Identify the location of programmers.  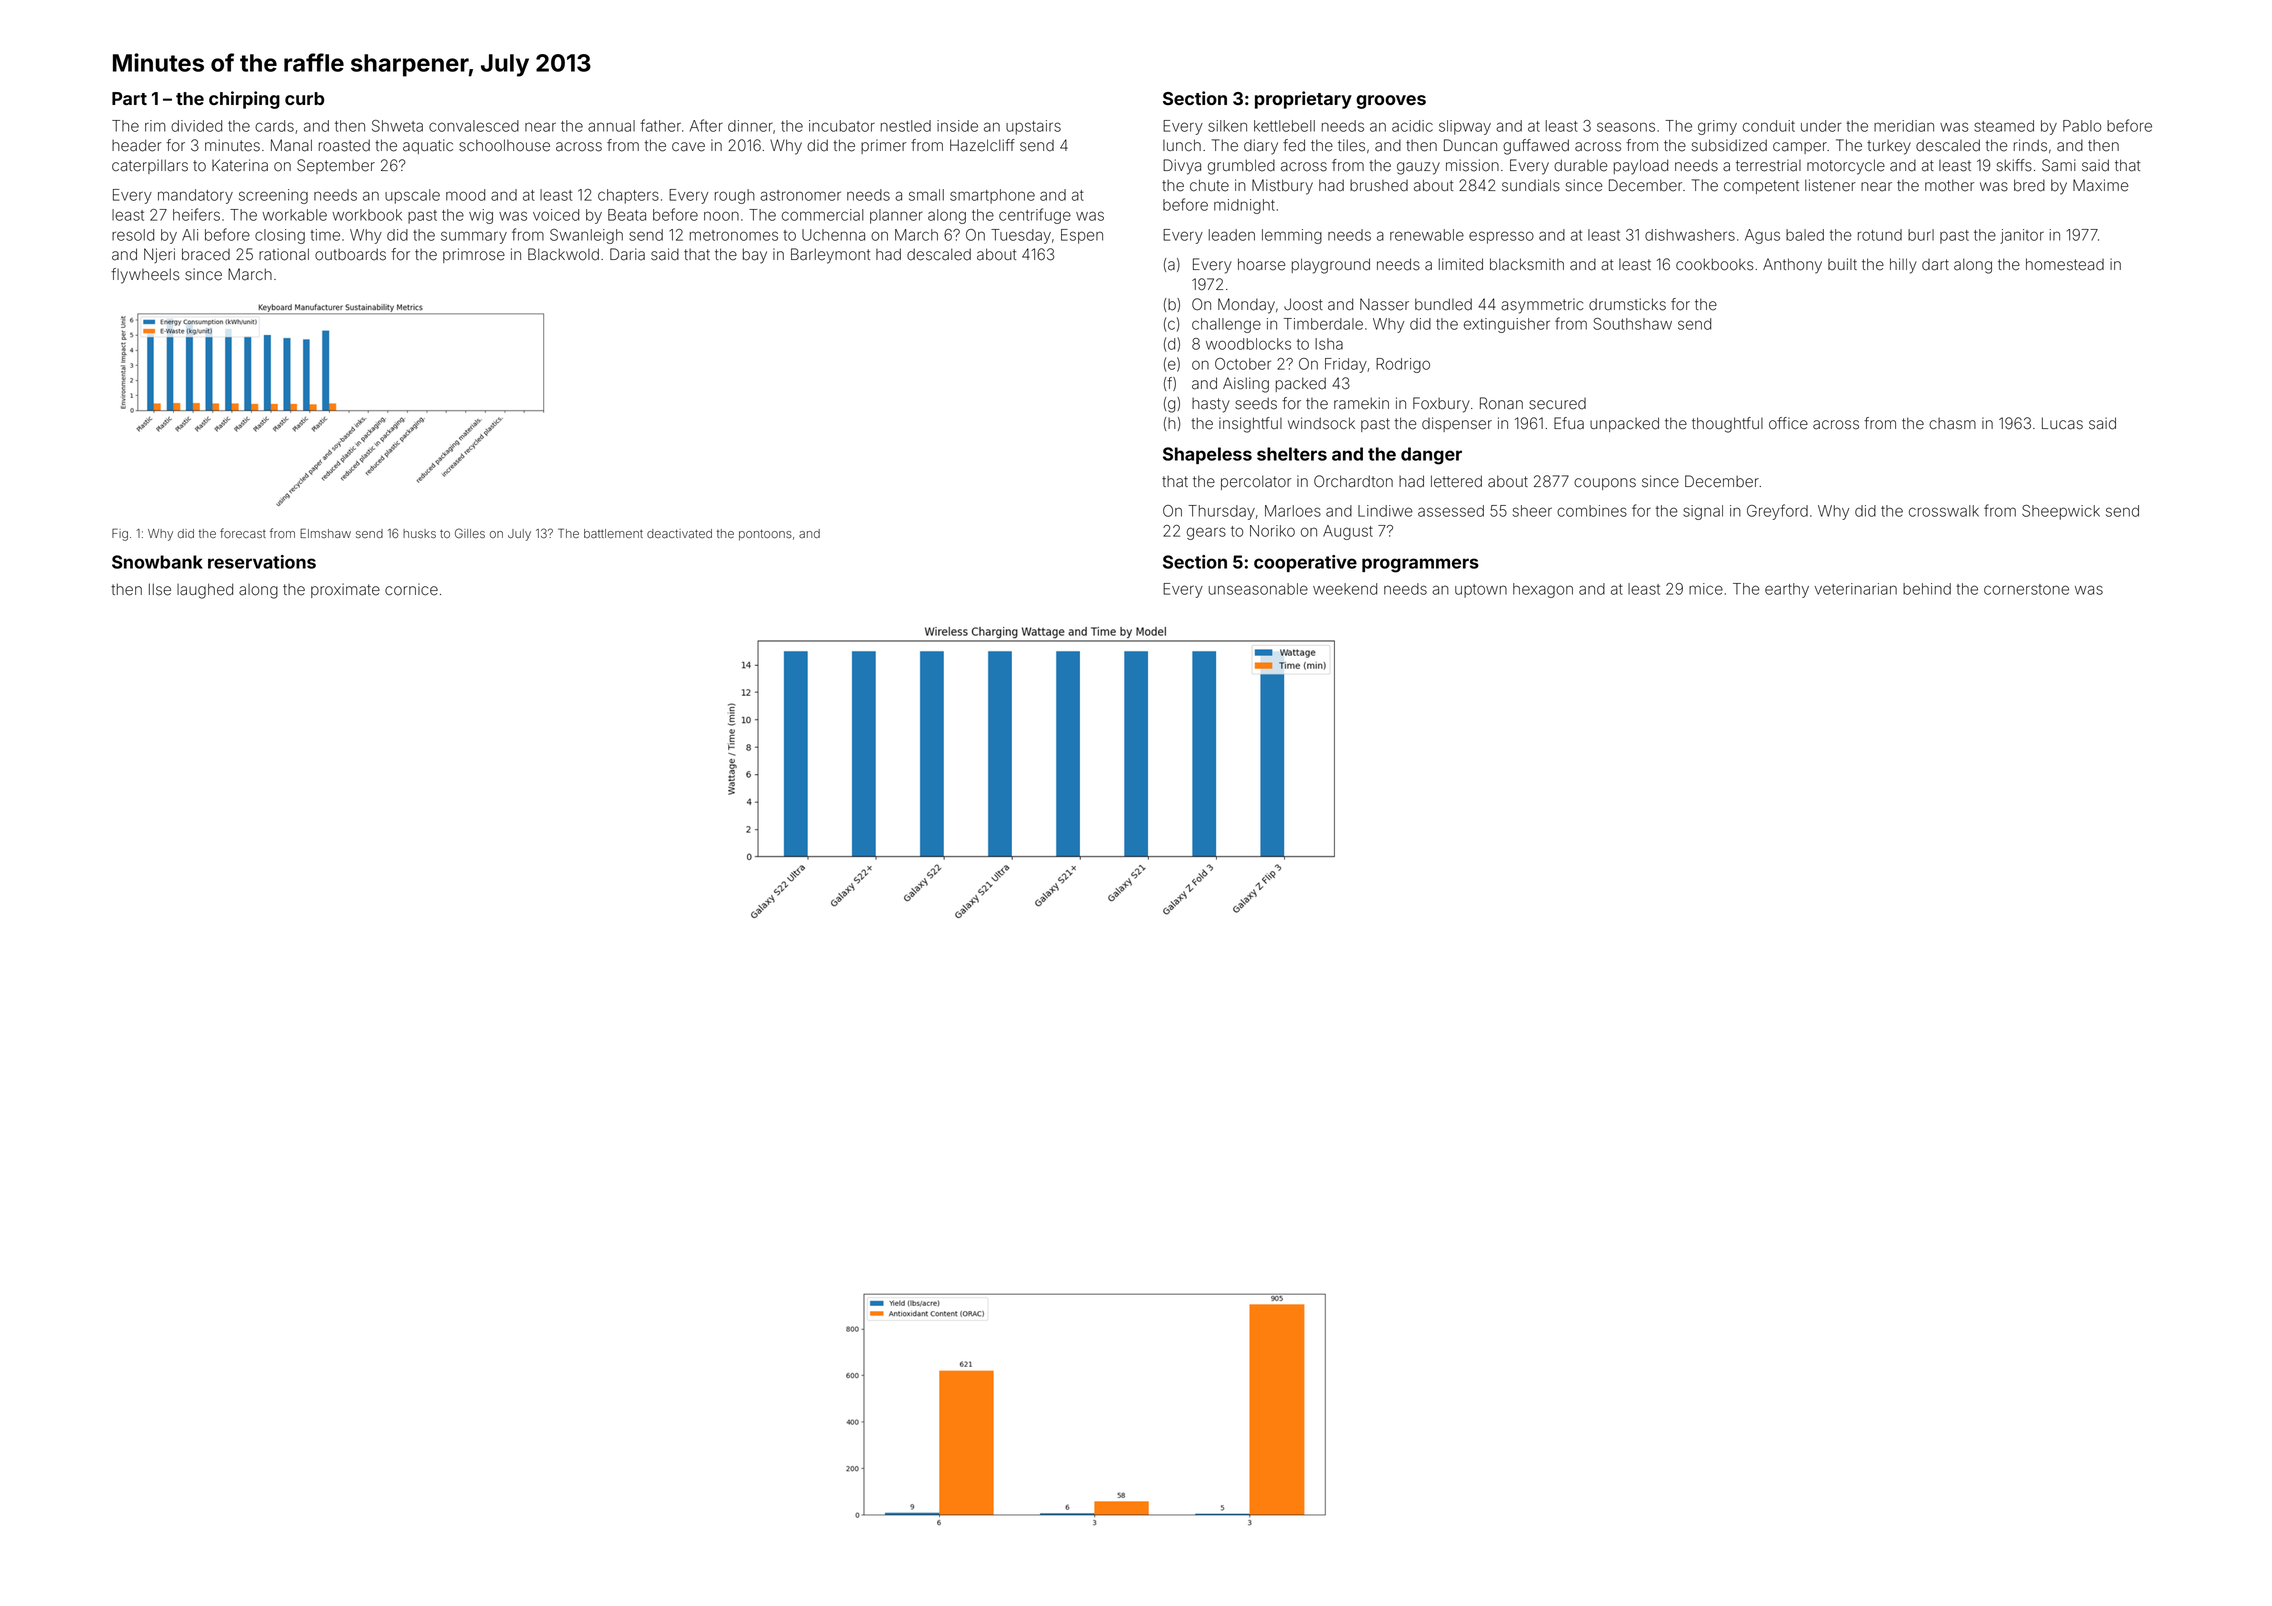
(1420, 565).
